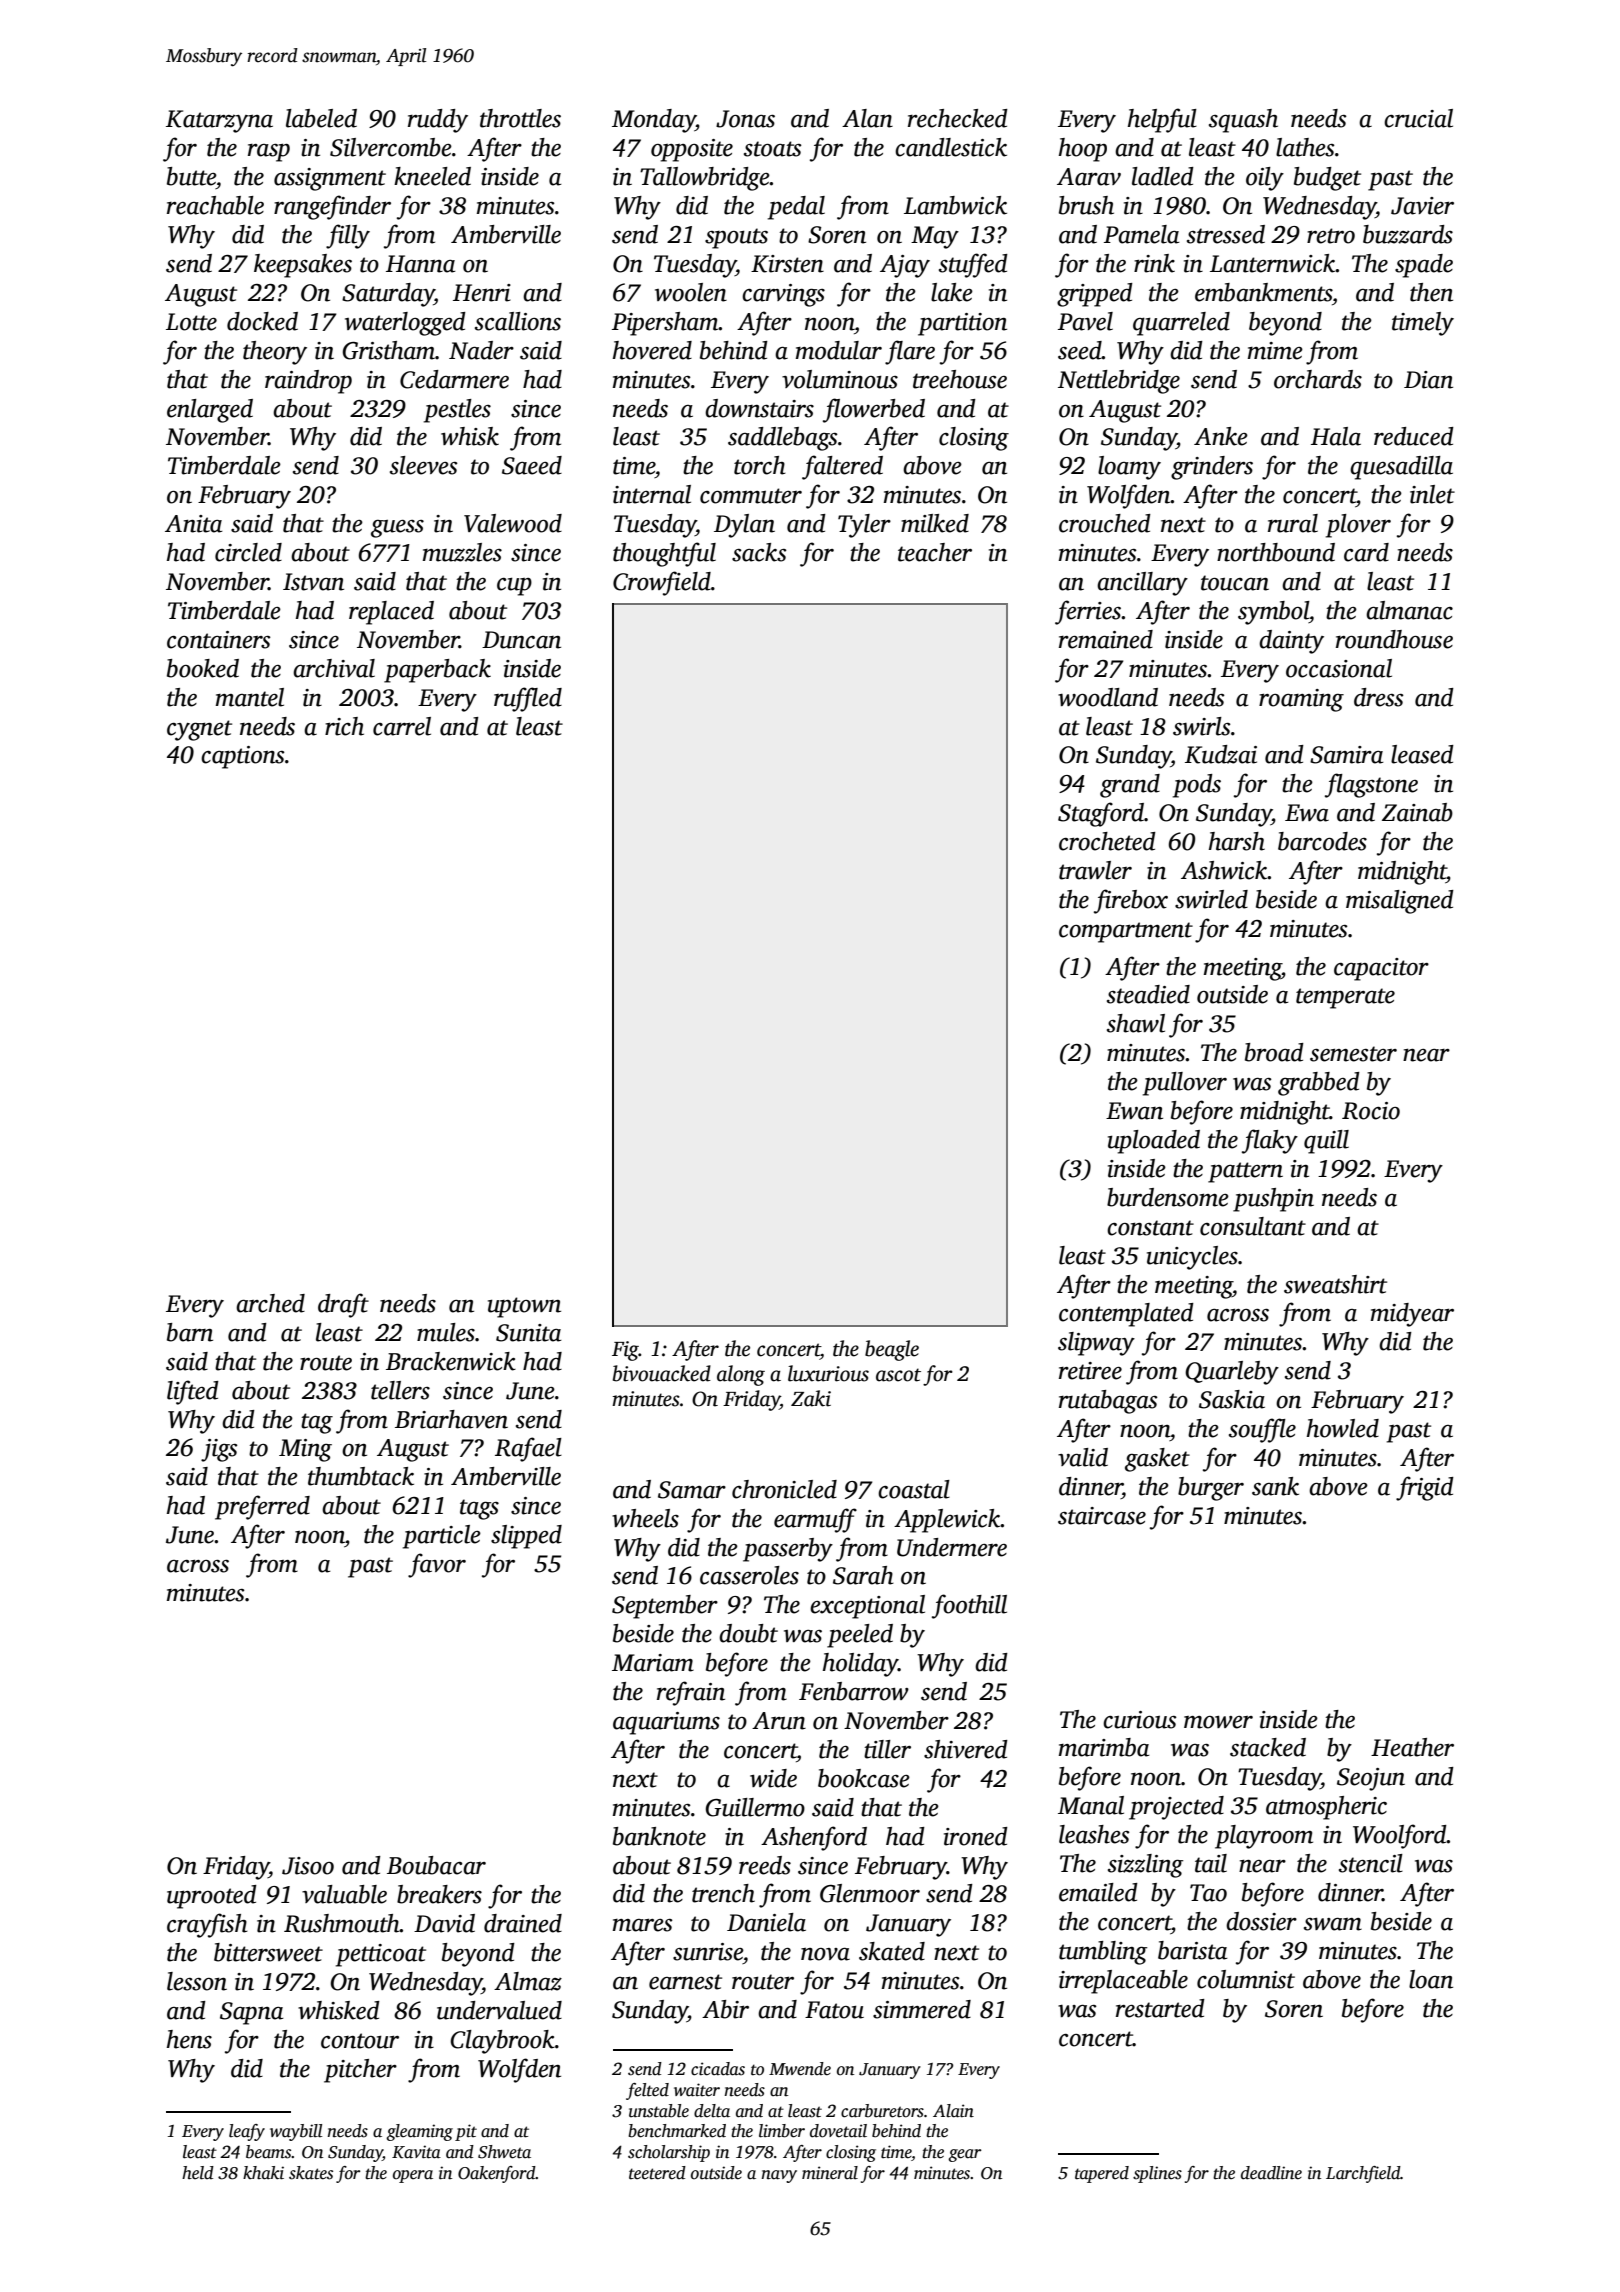  I want to click on Anita, so click(193, 524).
